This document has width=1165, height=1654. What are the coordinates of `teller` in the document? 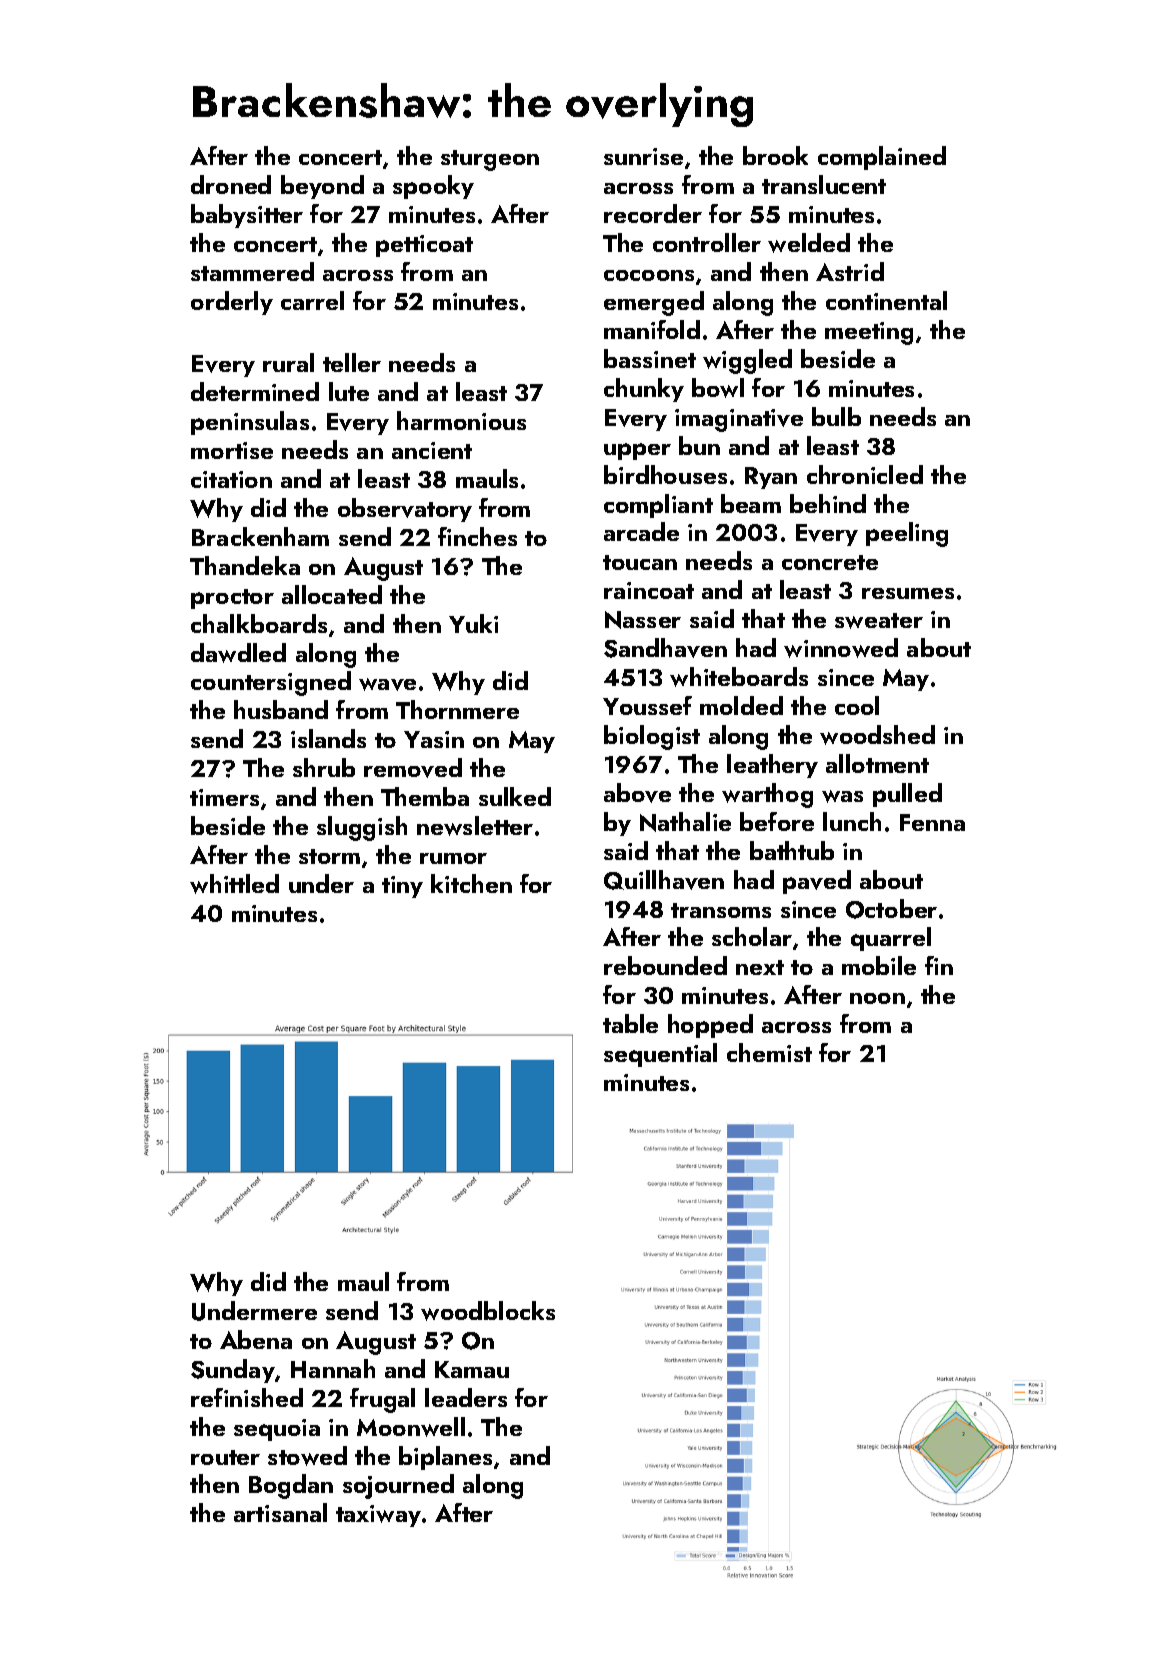 It's located at (352, 362).
